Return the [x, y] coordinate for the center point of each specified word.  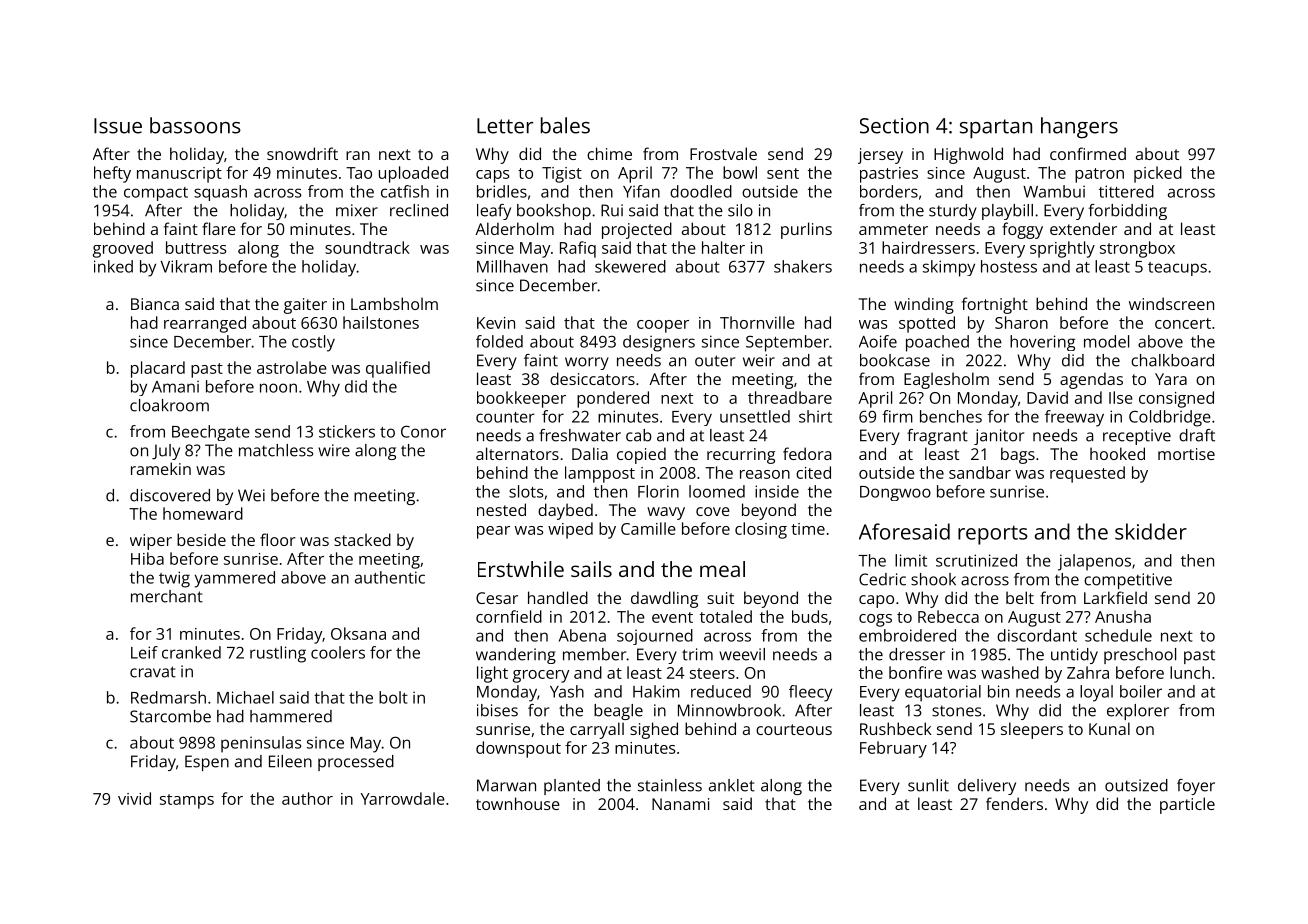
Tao [359, 173]
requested [1087, 474]
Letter [505, 126]
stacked [362, 539]
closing [761, 530]
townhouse [518, 803]
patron [1099, 175]
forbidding [1127, 212]
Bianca [155, 304]
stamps [187, 801]
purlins [806, 230]
